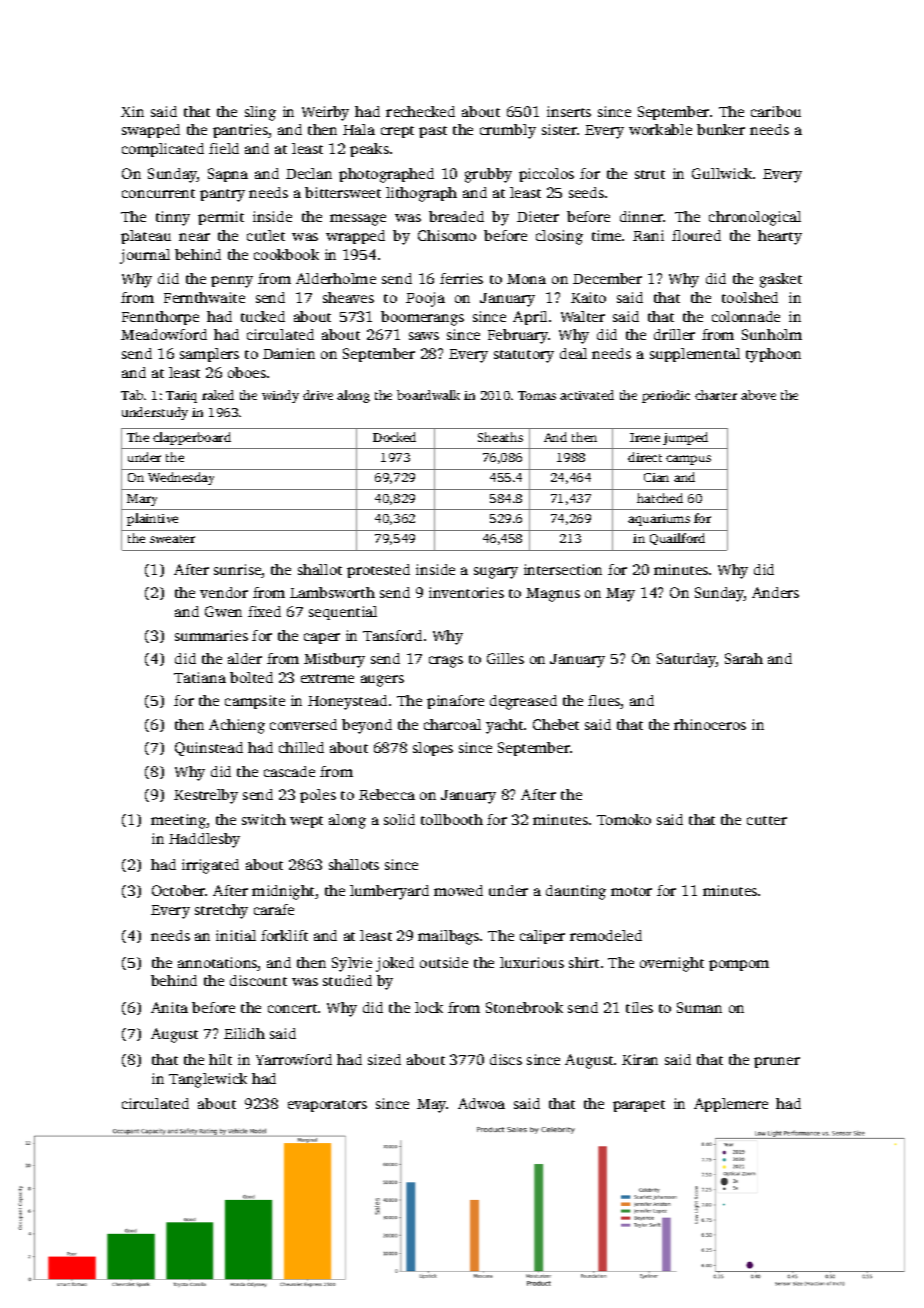 Image resolution: width=924 pixels, height=1308 pixels. I want to click on Xin, so click(132, 111).
